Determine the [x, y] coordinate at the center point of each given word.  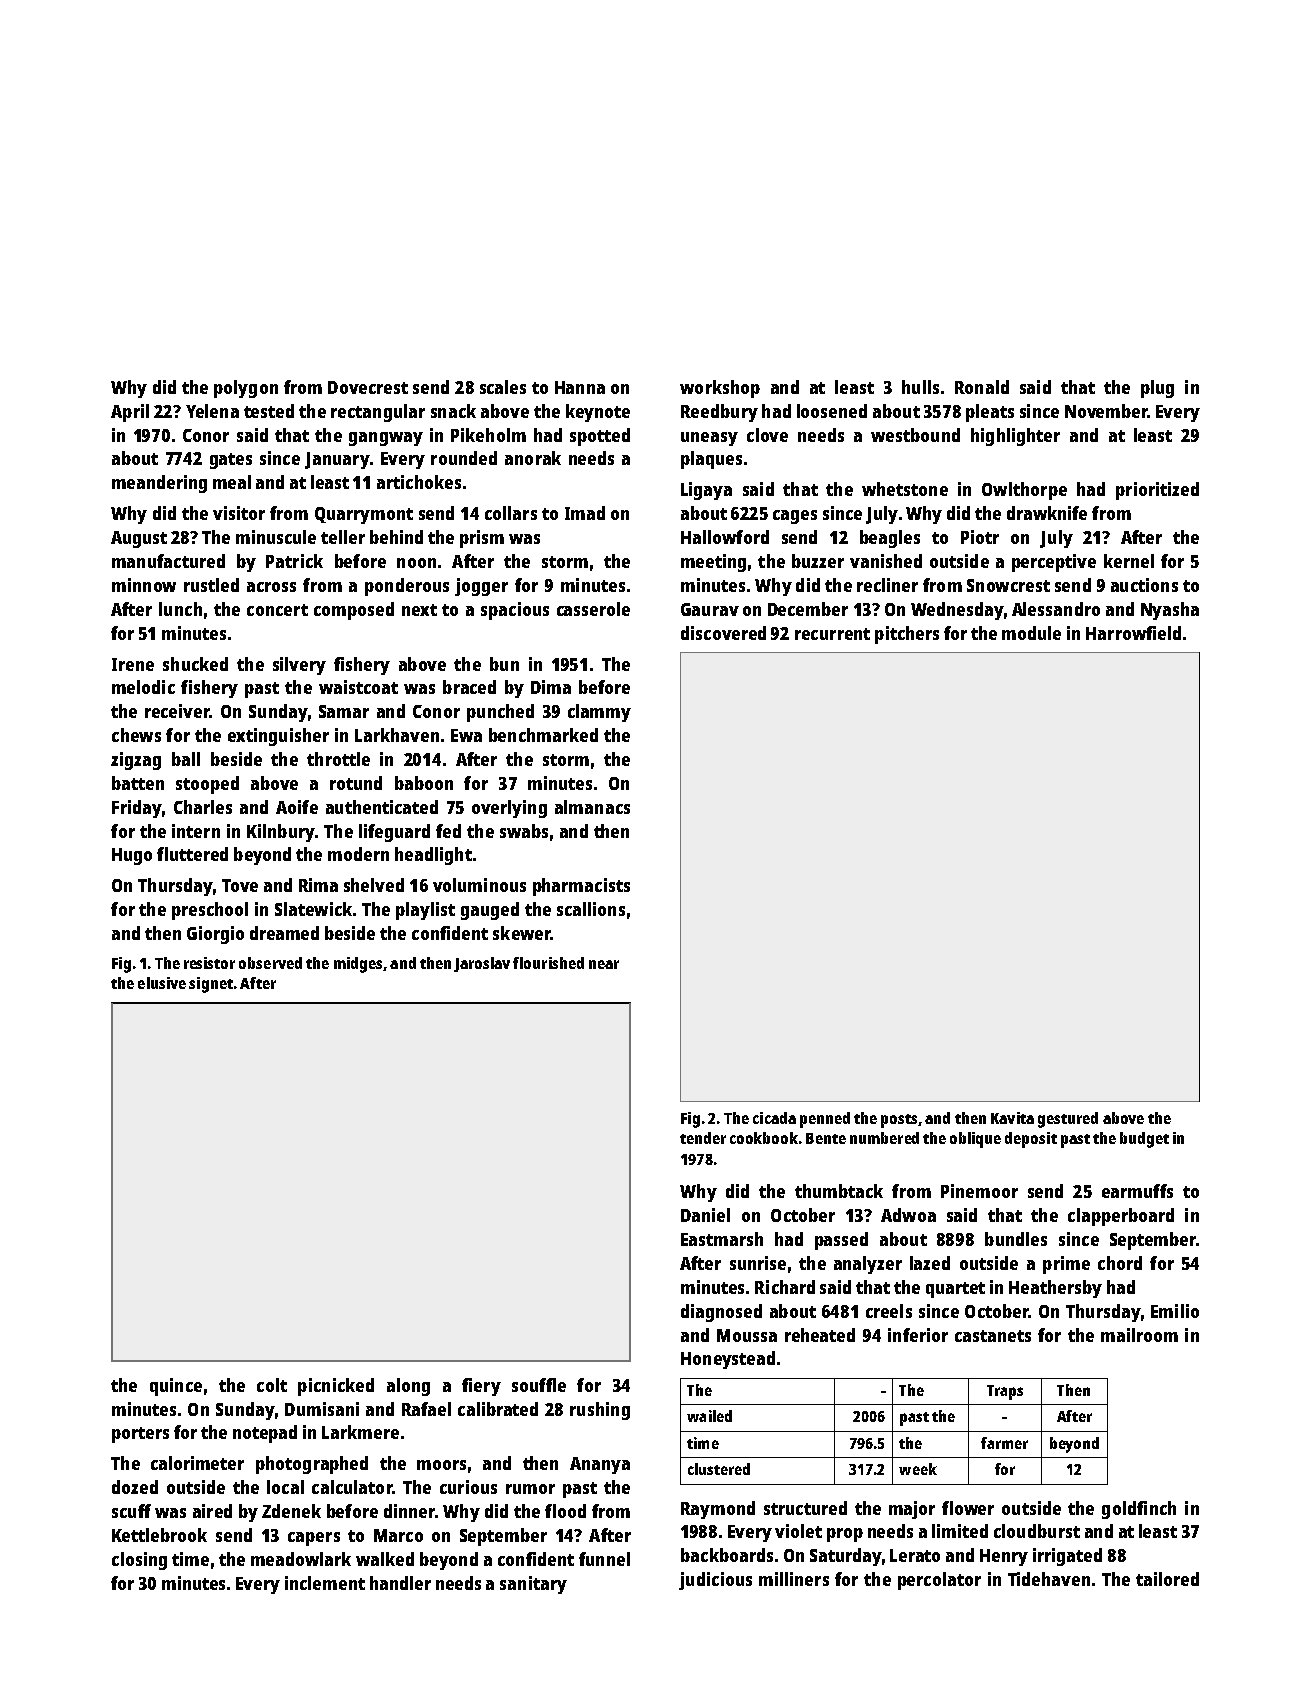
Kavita [1012, 1118]
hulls [920, 387]
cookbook [764, 1138]
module [1031, 633]
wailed [709, 1416]
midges [358, 965]
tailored [1167, 1579]
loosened [832, 411]
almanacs [592, 807]
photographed [312, 1465]
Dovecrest [368, 387]
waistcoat [358, 687]
